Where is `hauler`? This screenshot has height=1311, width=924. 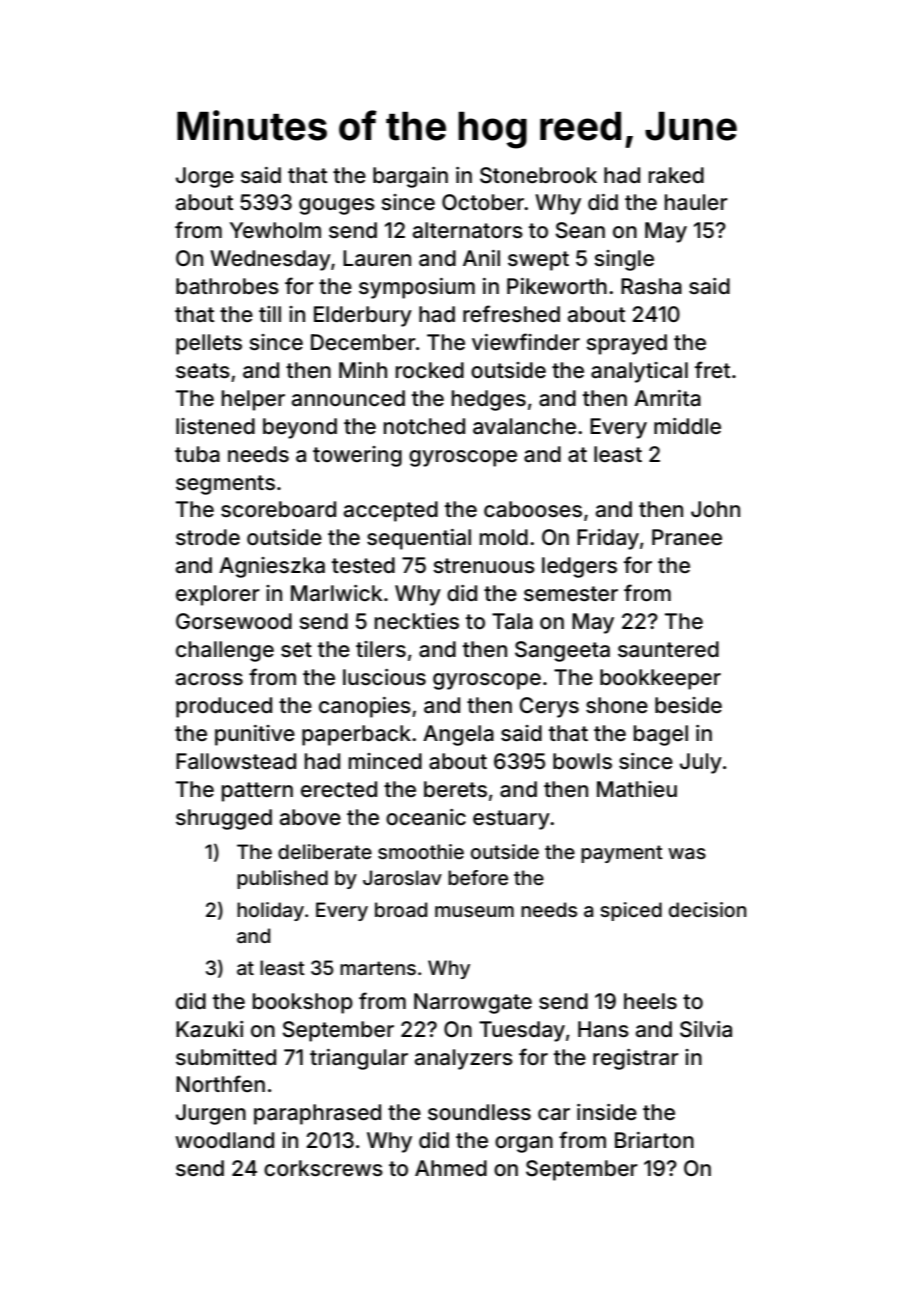
hauler is located at coordinates (696, 202).
